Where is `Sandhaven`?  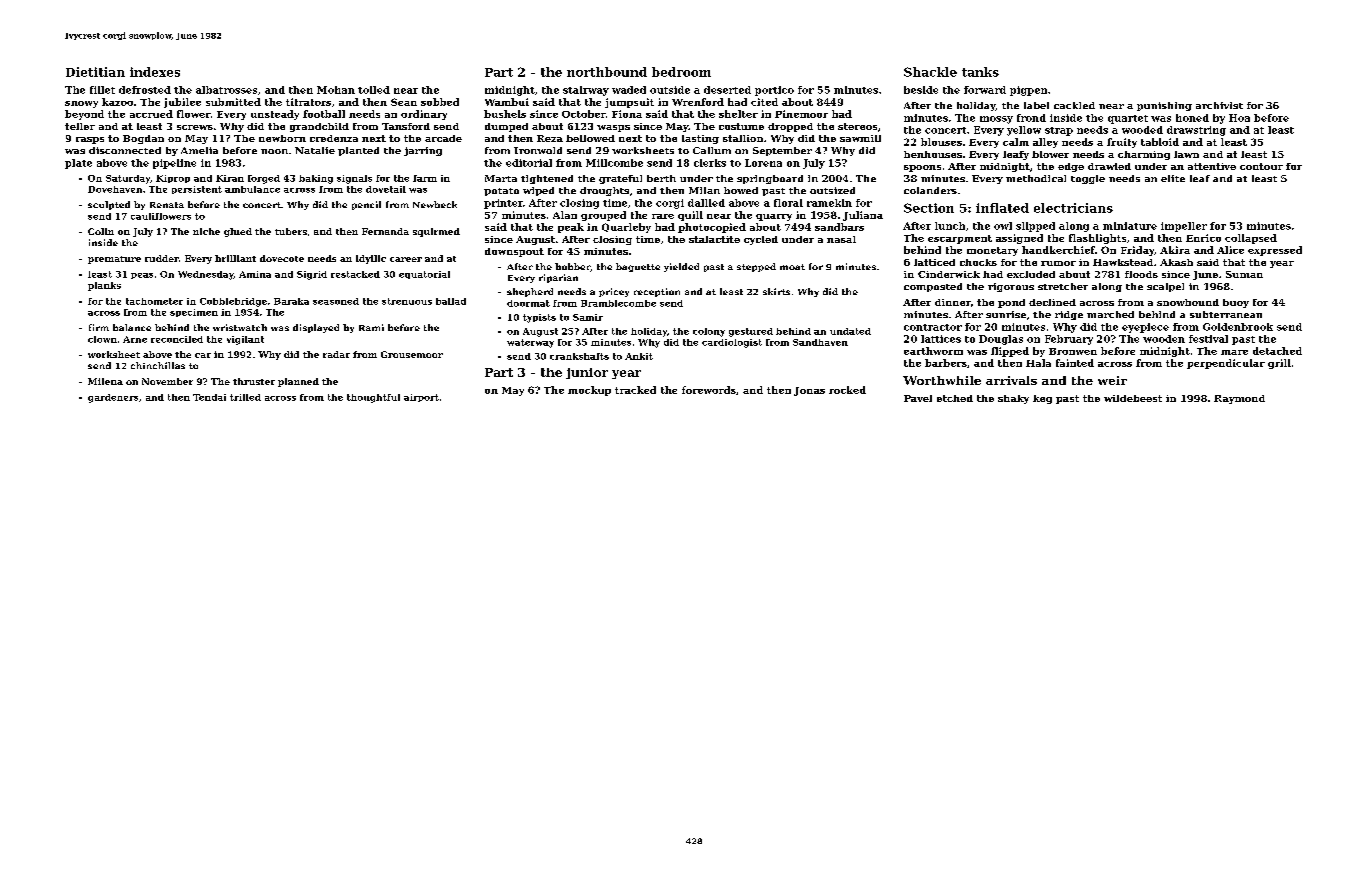
Sandhaven is located at coordinates (820, 342).
